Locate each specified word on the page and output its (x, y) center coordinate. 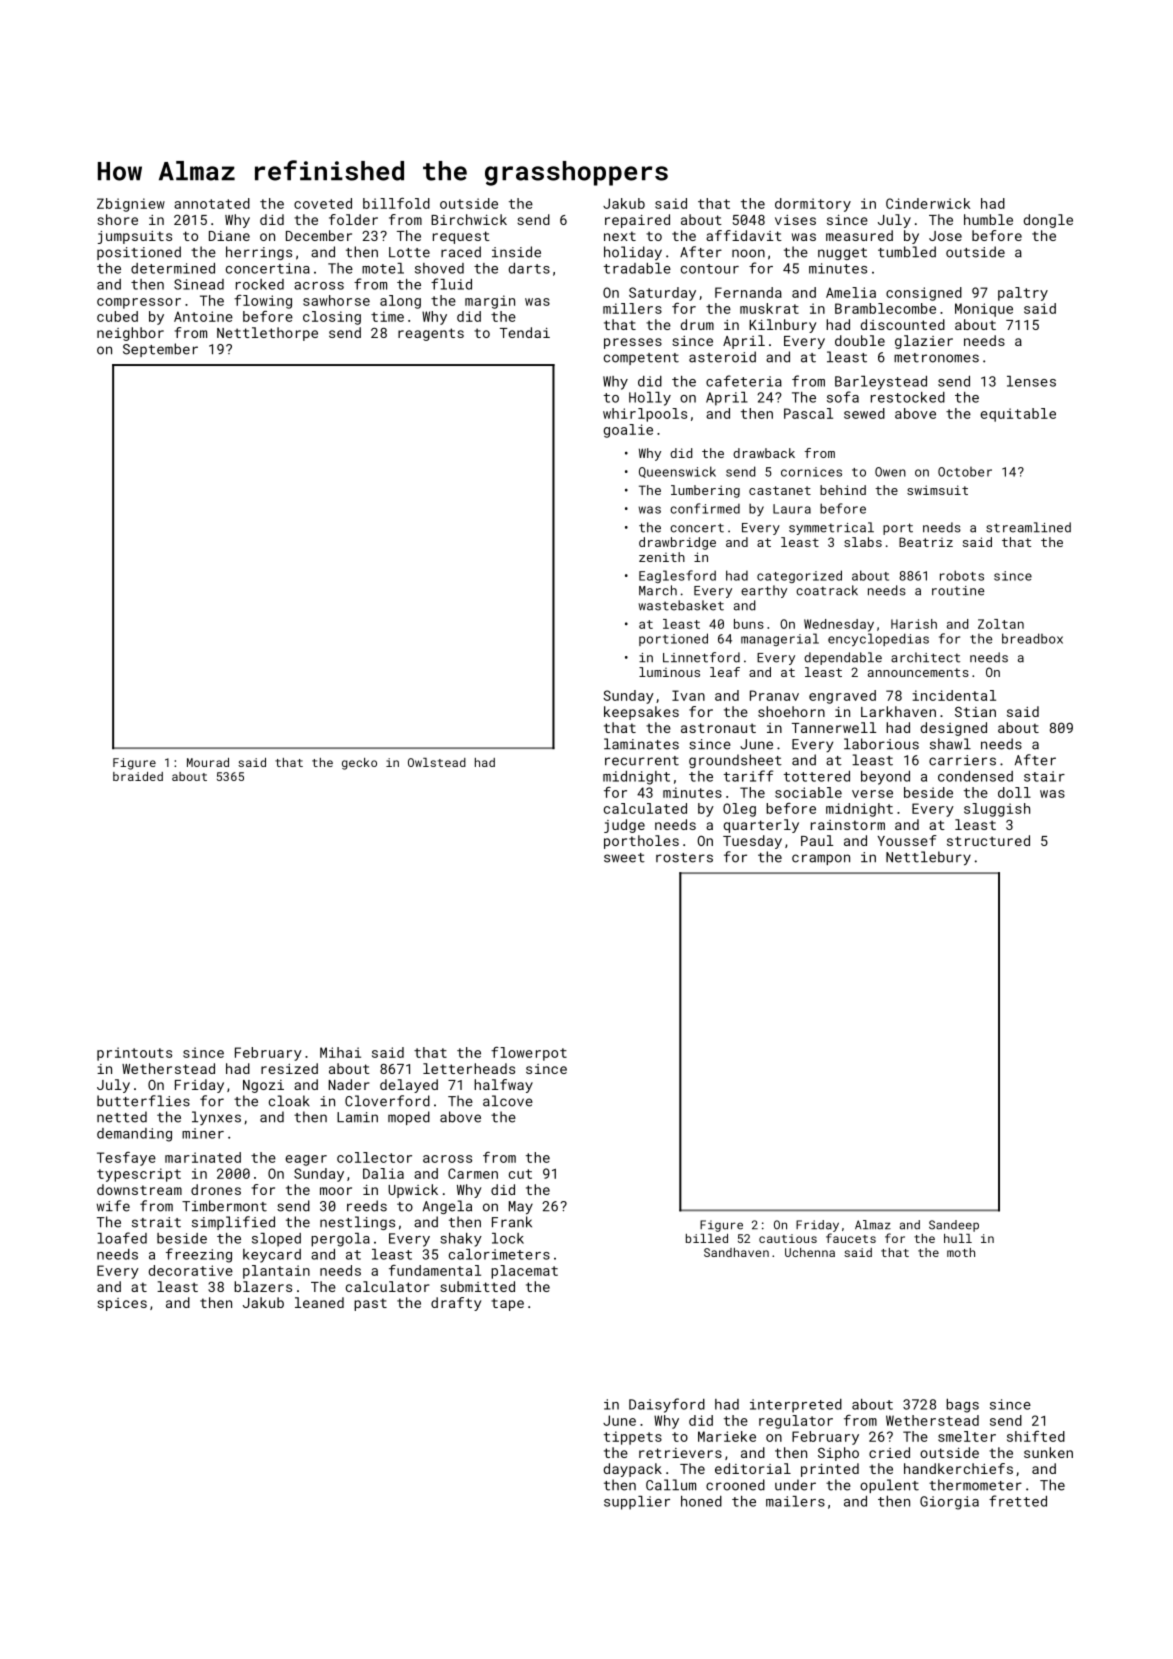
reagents (431, 334)
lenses (1031, 381)
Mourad (208, 762)
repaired (637, 221)
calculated (645, 808)
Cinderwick (928, 203)
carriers (962, 760)
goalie (628, 431)
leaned (319, 1302)
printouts (134, 1054)
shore (117, 219)
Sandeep (954, 1226)
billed (707, 1238)
